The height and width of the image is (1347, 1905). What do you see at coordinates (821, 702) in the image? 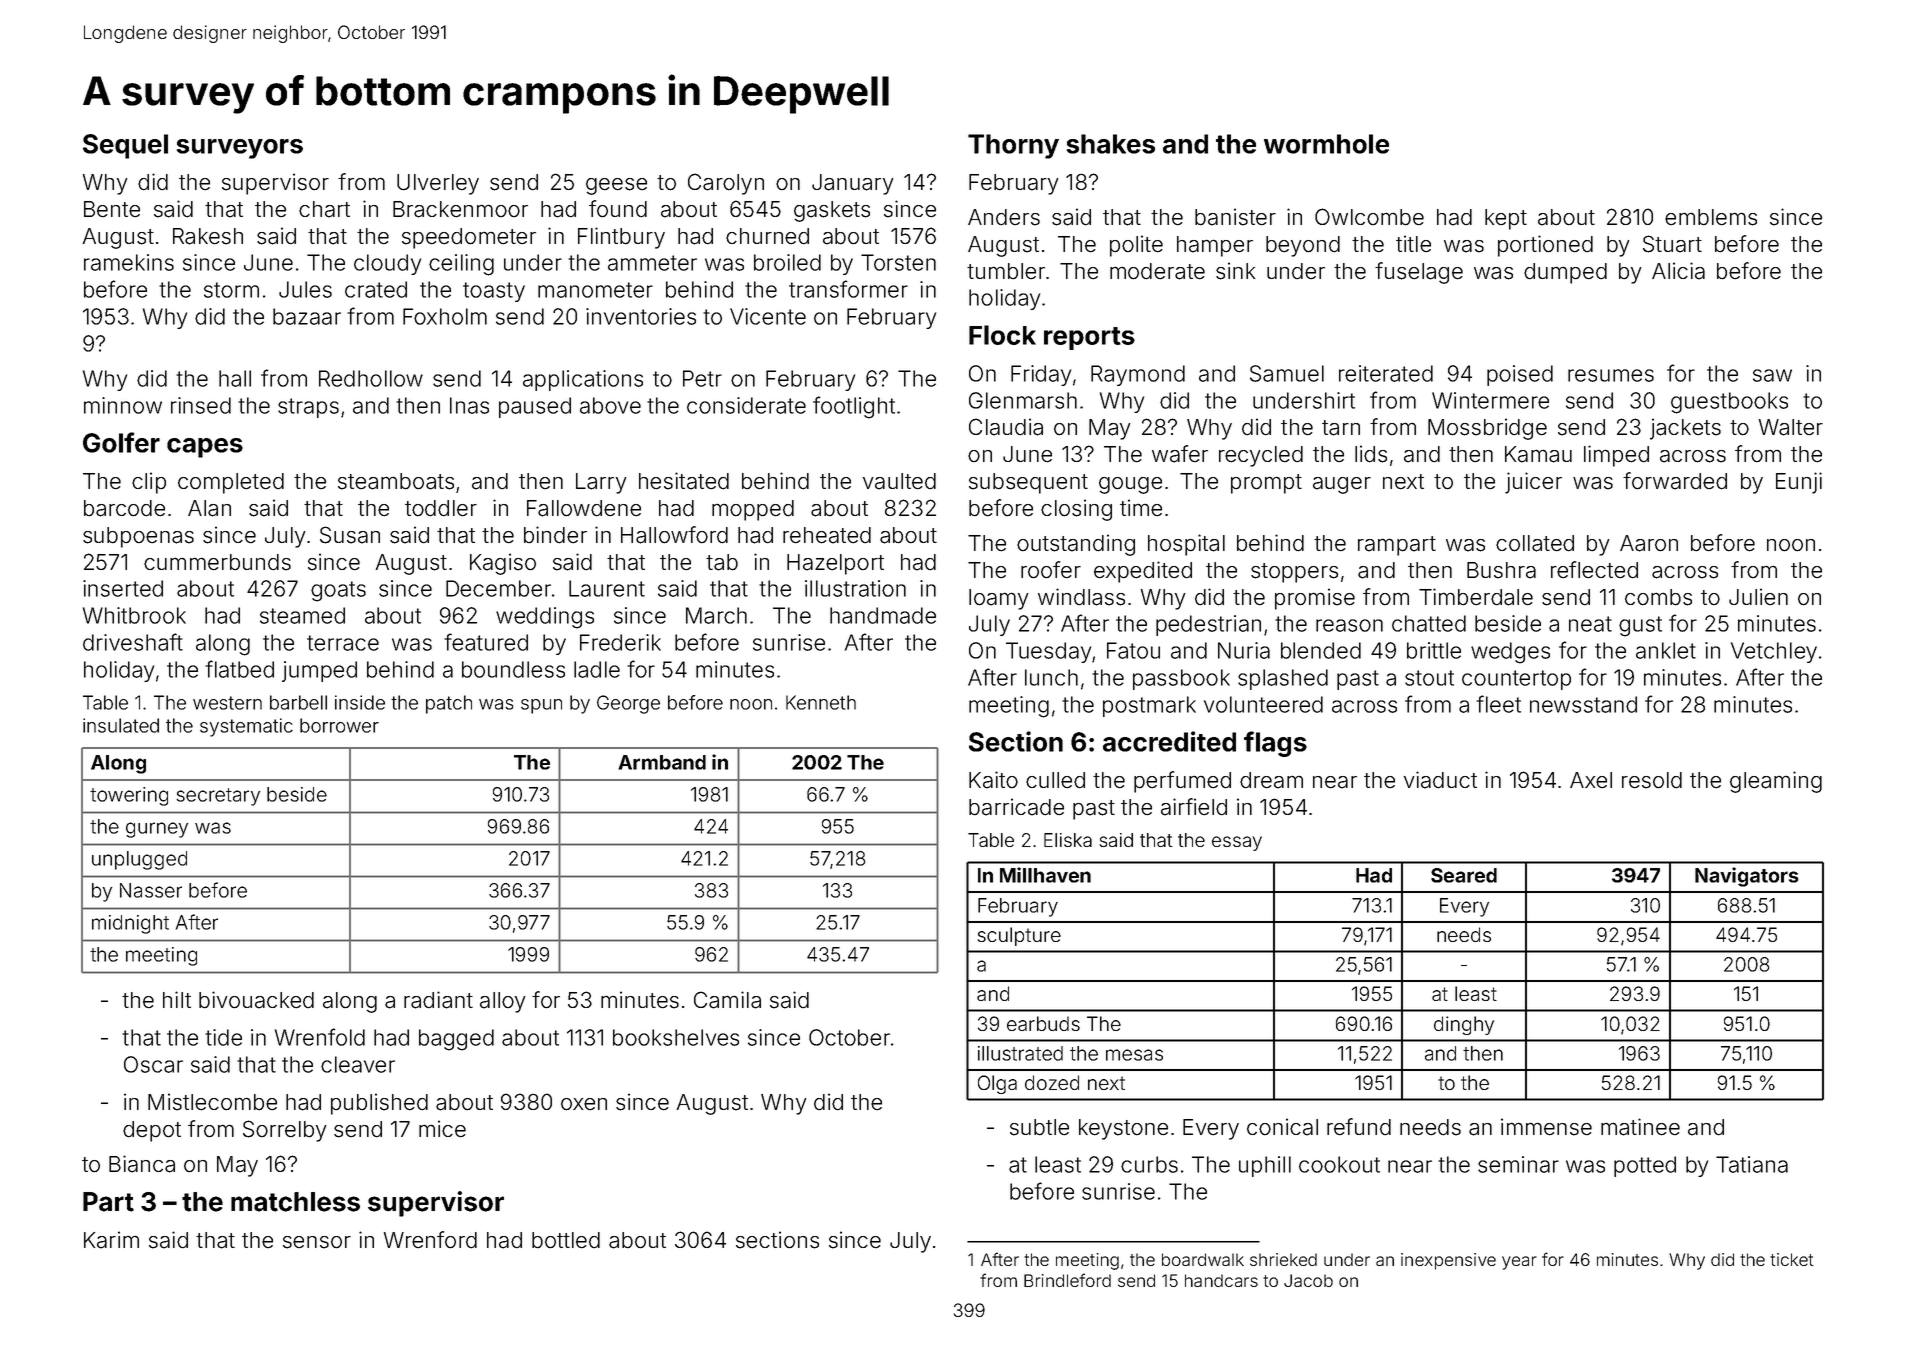
I see `Kenneth` at bounding box center [821, 702].
